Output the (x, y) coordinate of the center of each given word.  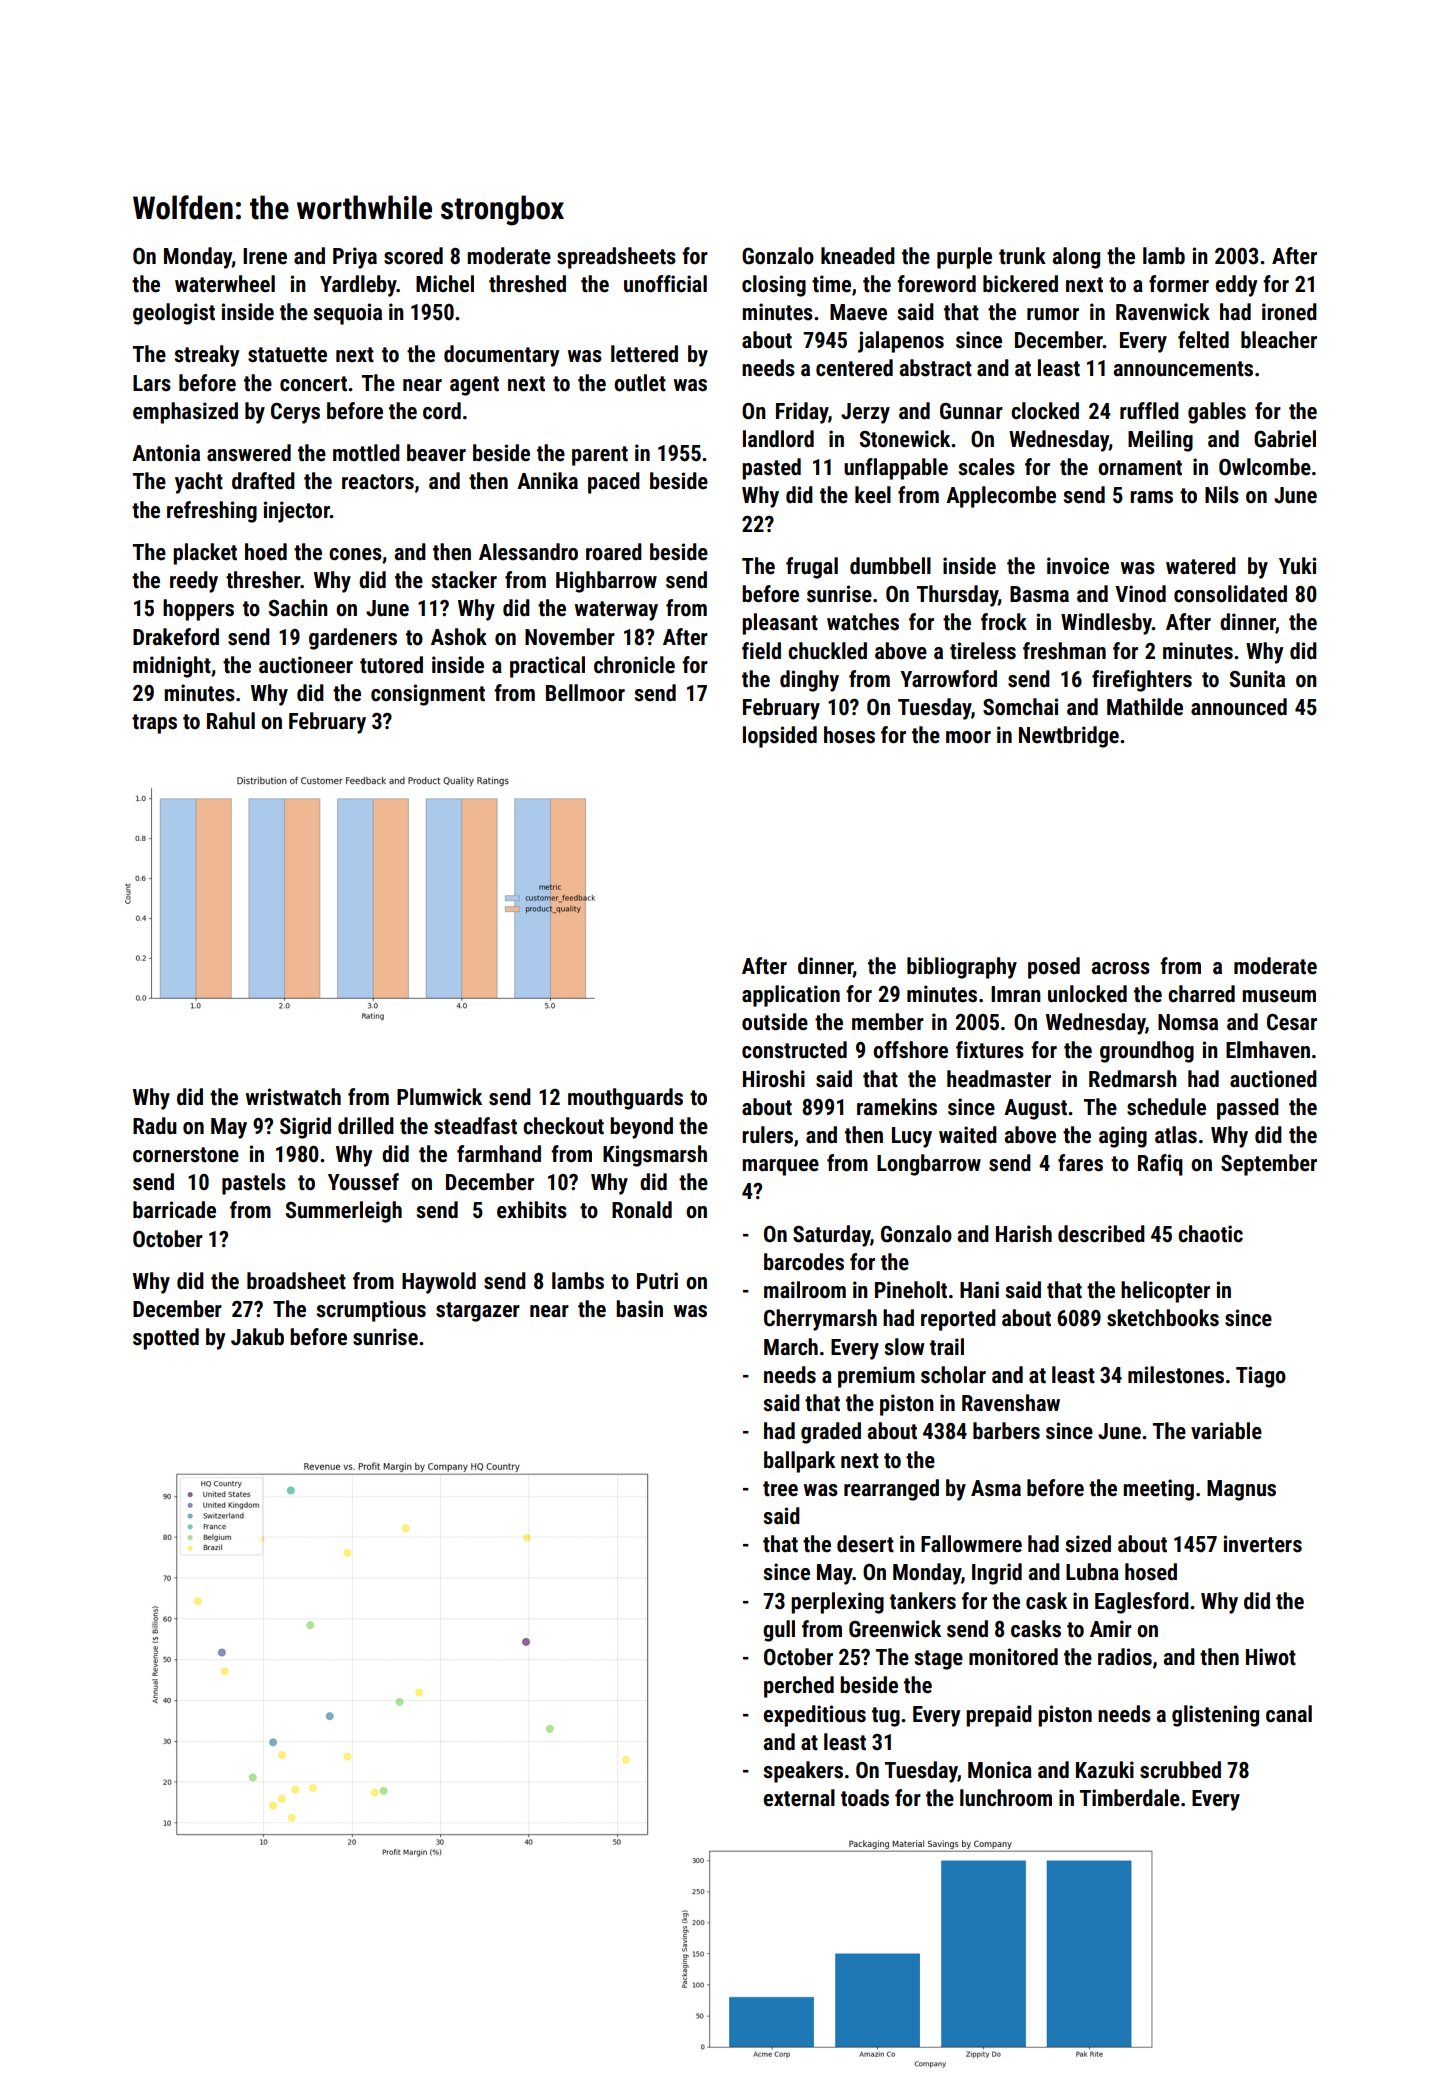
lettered (644, 354)
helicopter (1165, 1292)
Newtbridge (1069, 737)
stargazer (478, 1312)
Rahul (231, 721)
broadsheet (296, 1281)
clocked (1045, 411)
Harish (1024, 1234)
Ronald (642, 1210)
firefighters (1142, 681)
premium (876, 1377)
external (799, 1798)
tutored (391, 665)
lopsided (780, 737)
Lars (152, 383)
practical (547, 667)
